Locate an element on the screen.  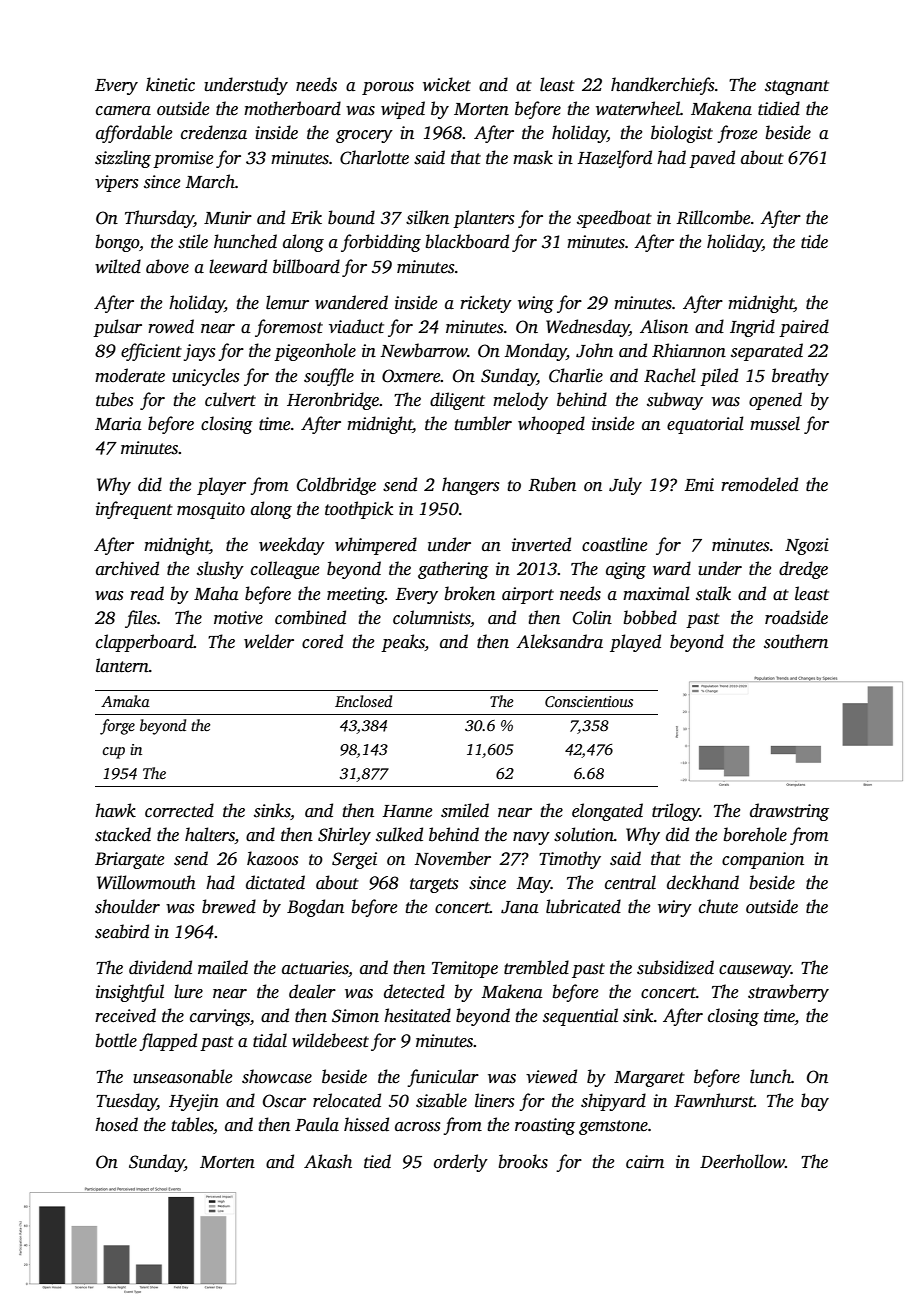
southern is located at coordinates (796, 641).
